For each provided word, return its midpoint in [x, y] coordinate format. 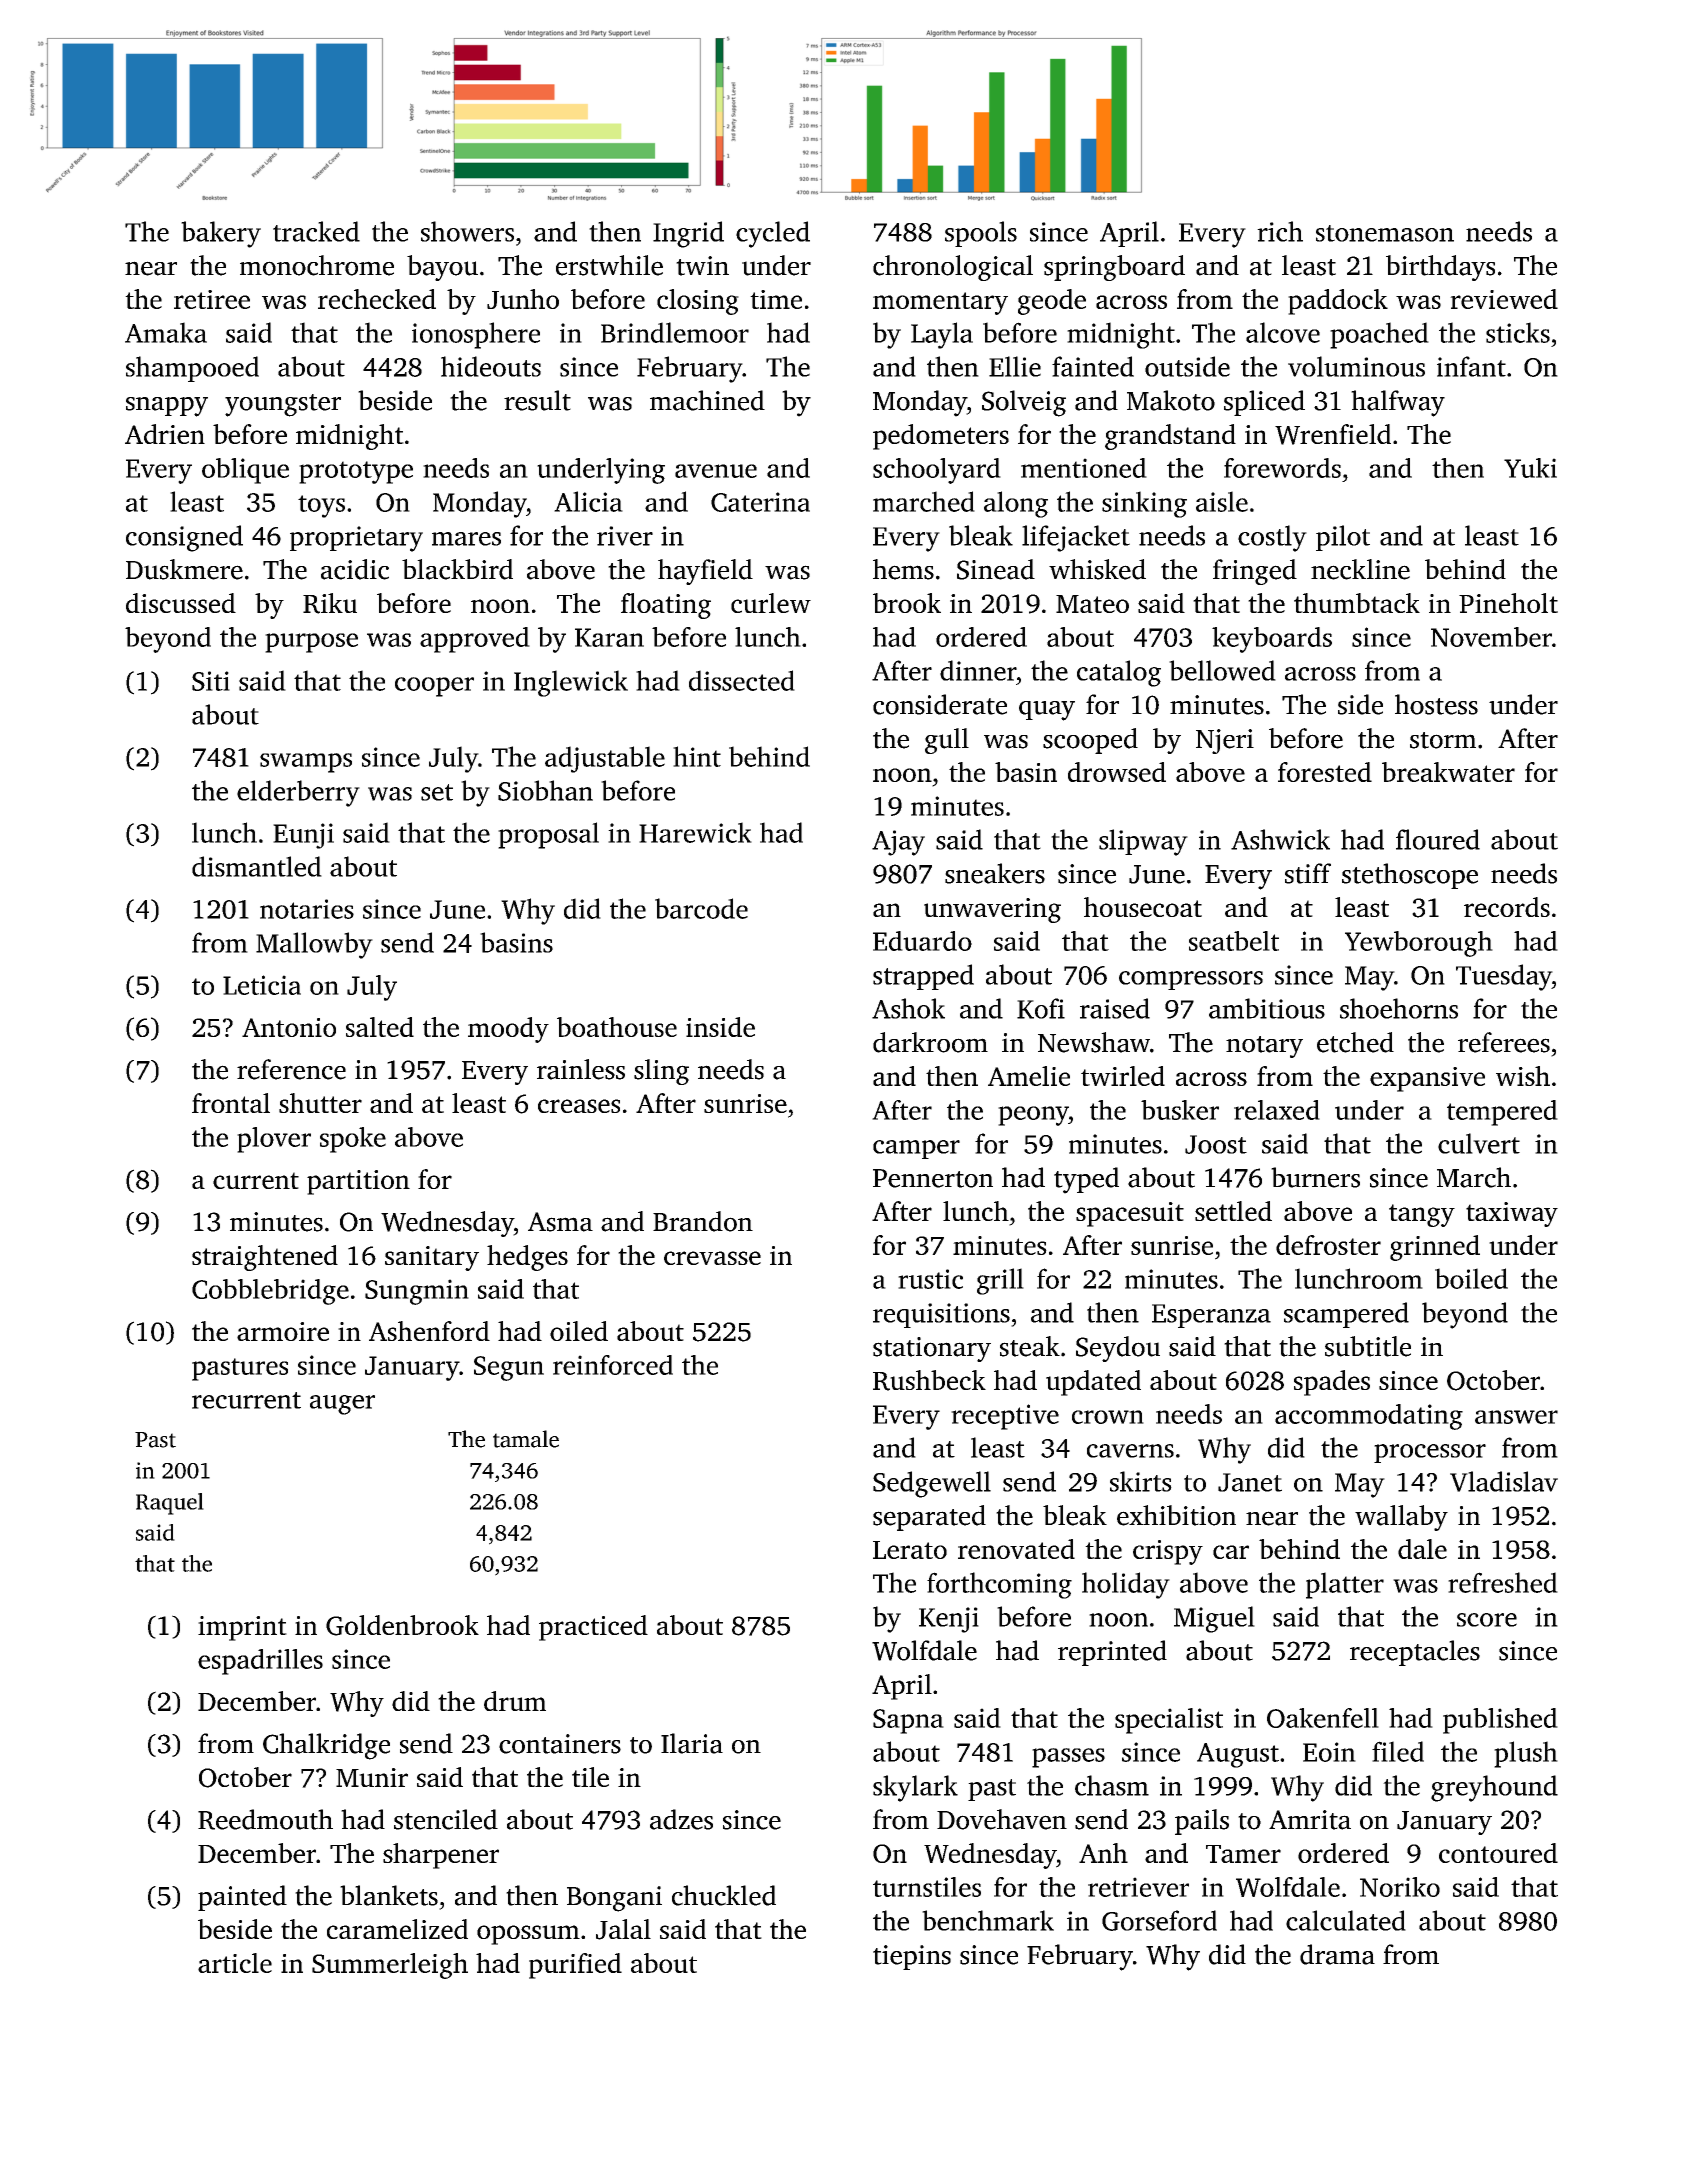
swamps [306, 763]
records [1507, 907]
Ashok [908, 1008]
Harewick [695, 832]
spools [981, 234]
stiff [1308, 873]
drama [1337, 1954]
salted [380, 1027]
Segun [509, 1368]
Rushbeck [929, 1380]
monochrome [317, 265]
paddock [1338, 302]
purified [575, 1966]
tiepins [912, 1957]
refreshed [1503, 1582]
